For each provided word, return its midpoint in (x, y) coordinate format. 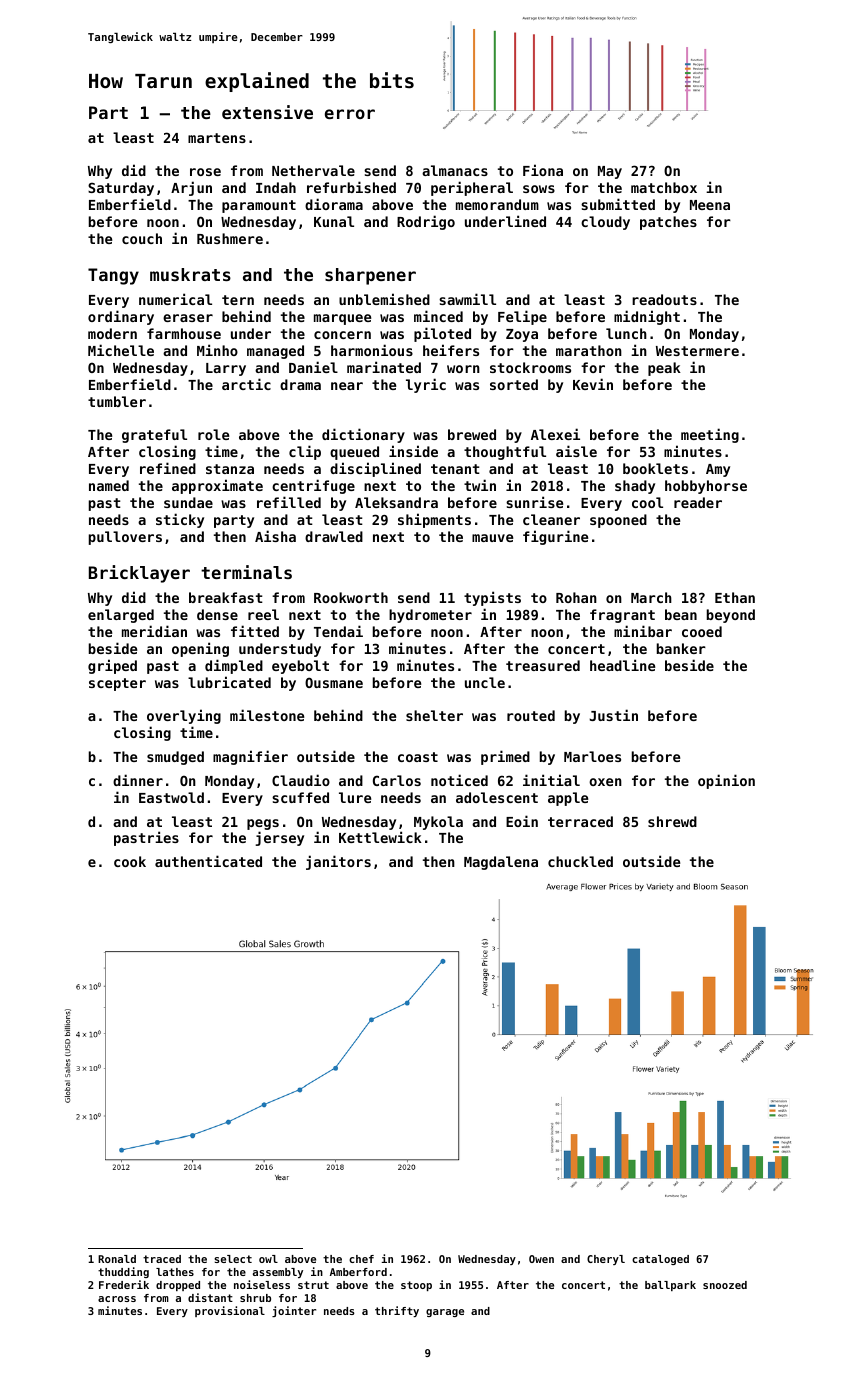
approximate (217, 486)
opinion (726, 781)
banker (681, 648)
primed (505, 757)
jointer (294, 1311)
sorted (514, 384)
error (350, 114)
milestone (267, 715)
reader (698, 502)
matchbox (664, 187)
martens (217, 138)
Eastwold (171, 797)
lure (355, 797)
